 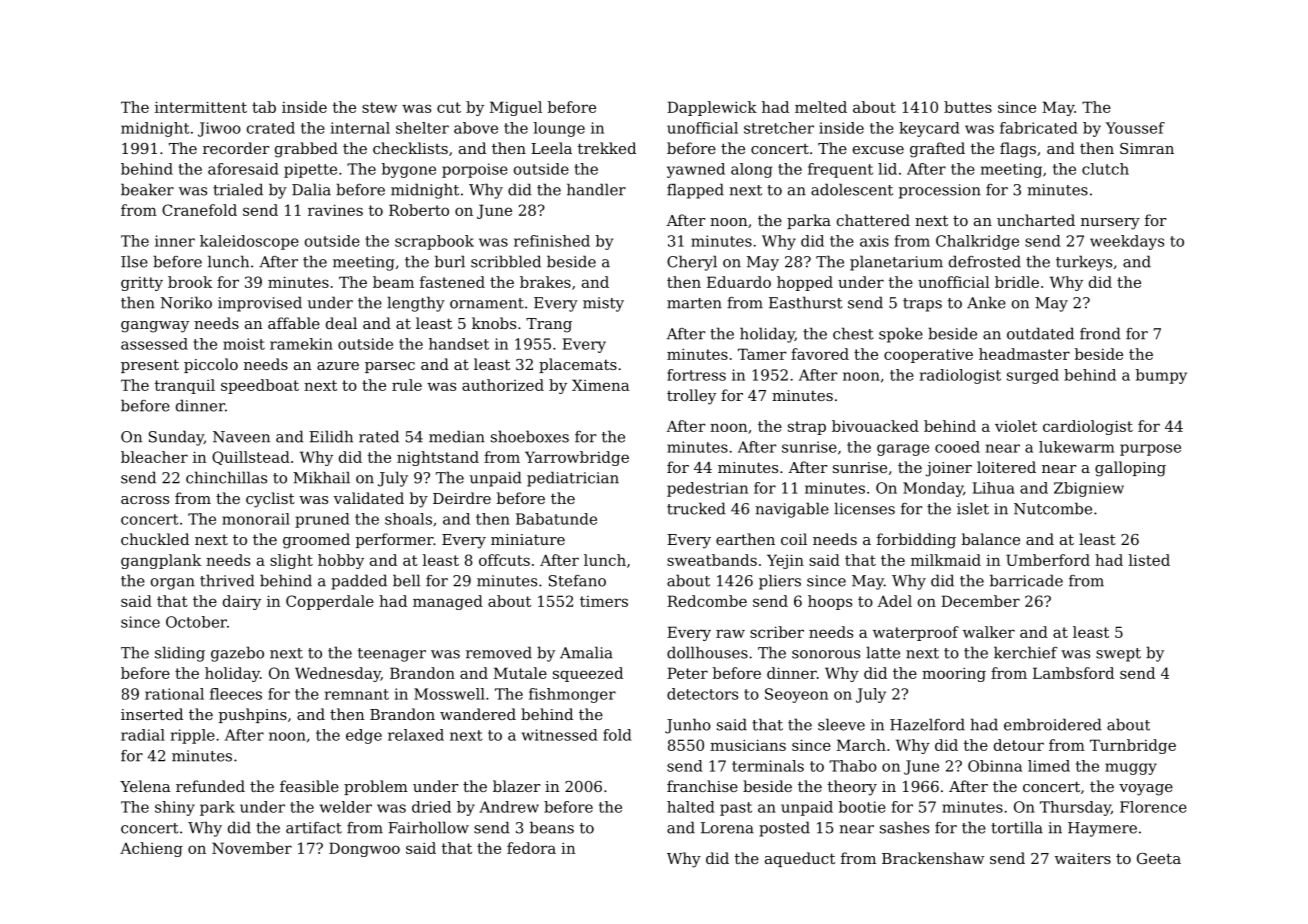 I want to click on cooed, so click(x=957, y=447).
